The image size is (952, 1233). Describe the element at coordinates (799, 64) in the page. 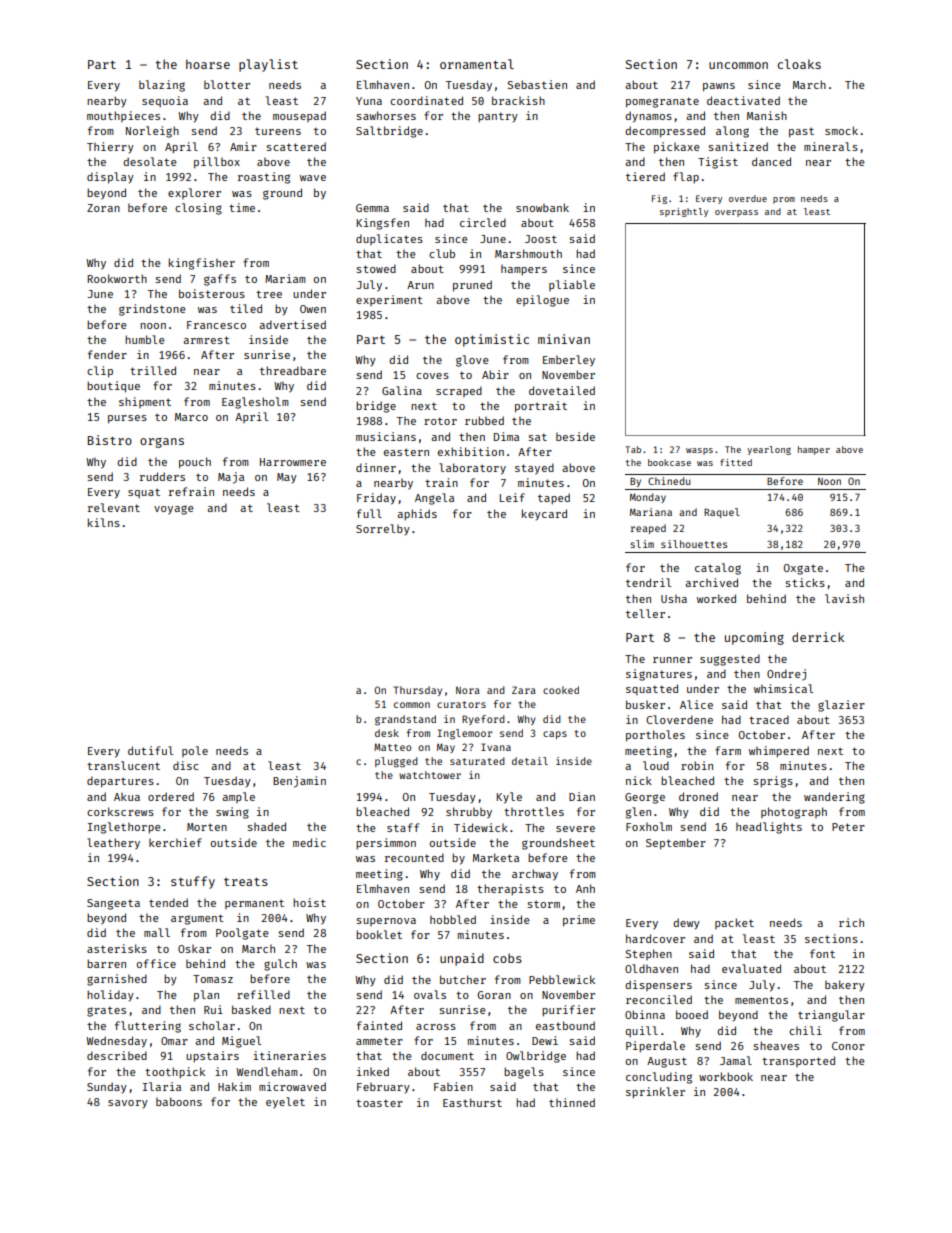

I see `cloaks` at that location.
